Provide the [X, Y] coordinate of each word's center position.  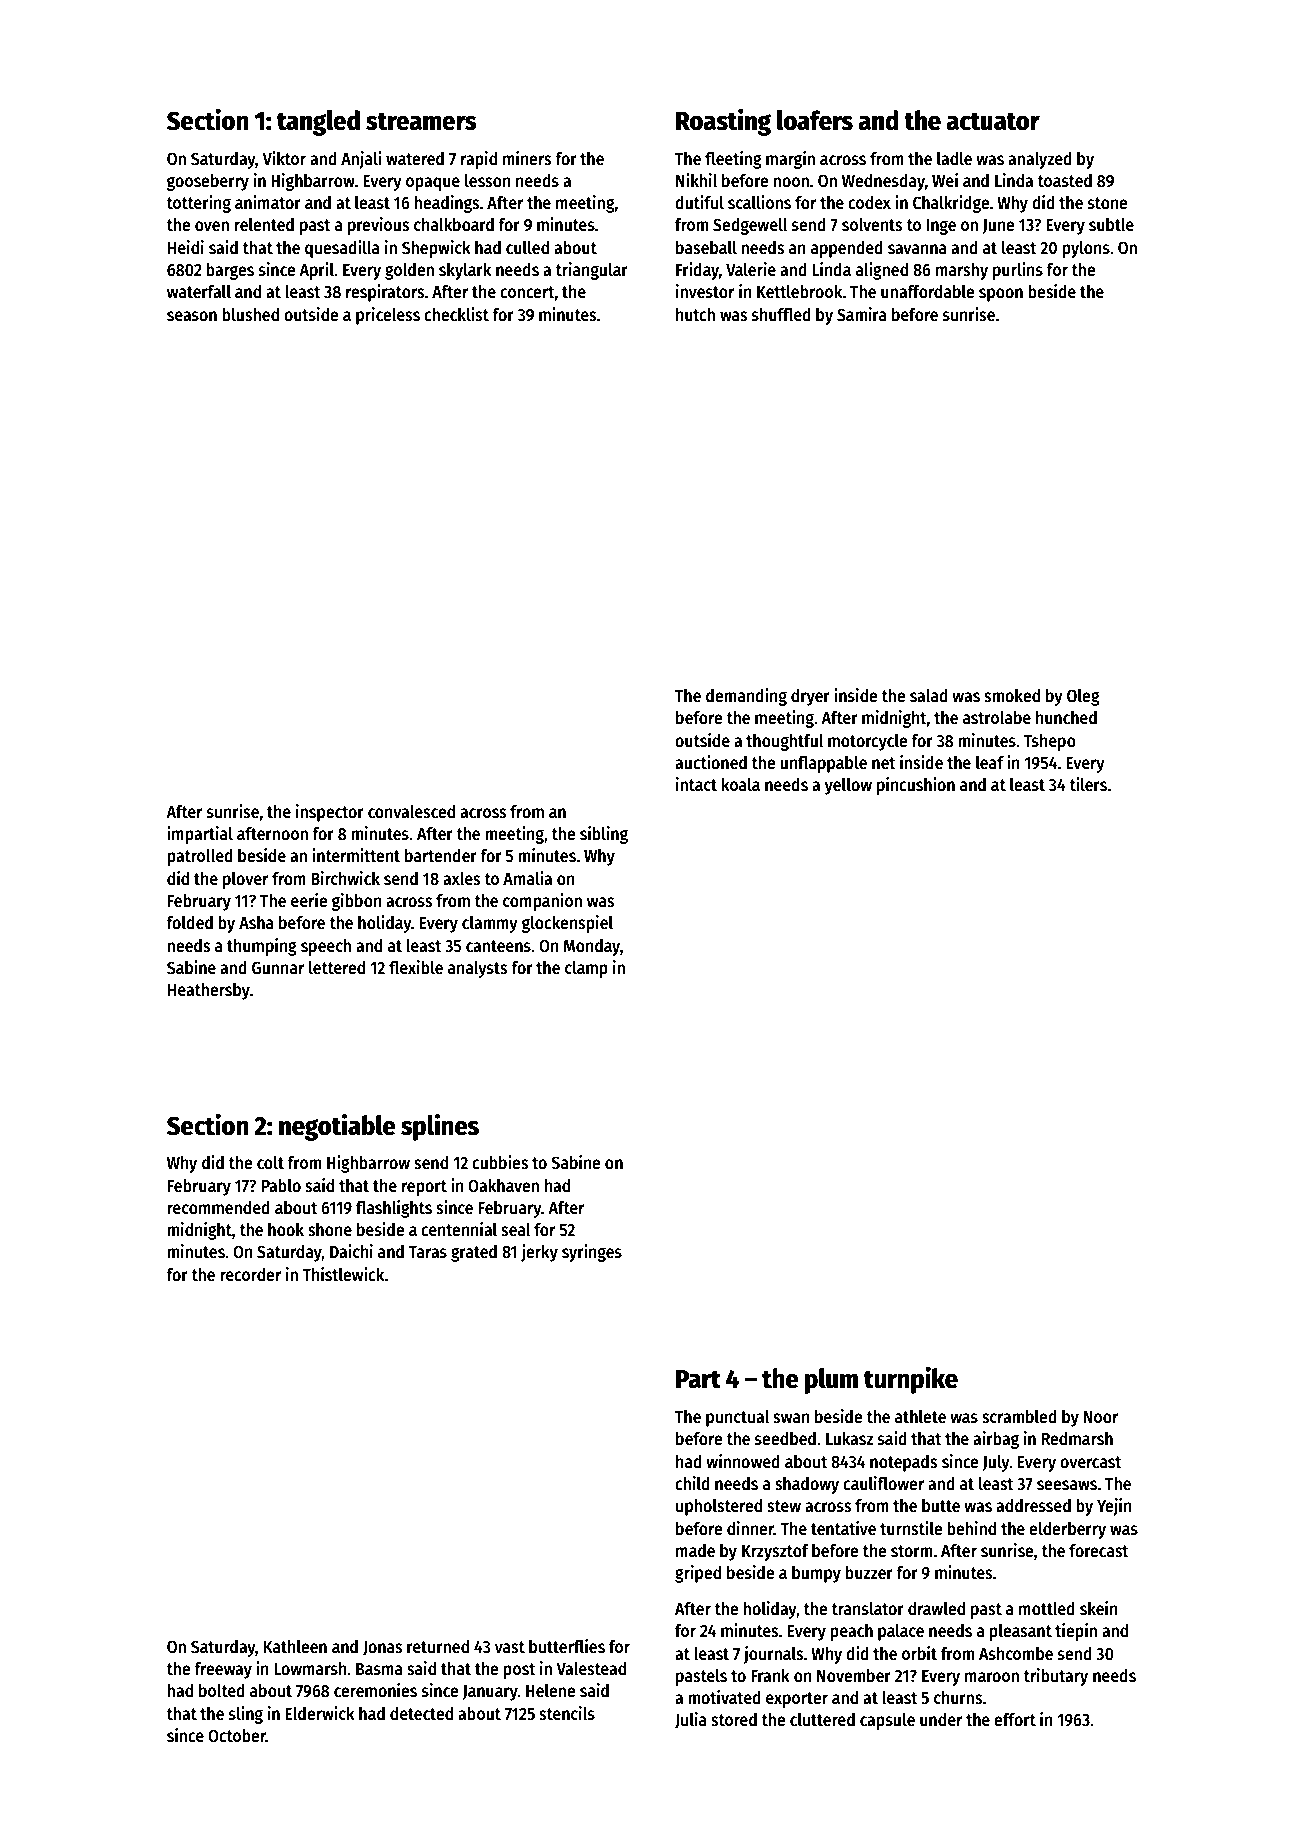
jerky [539, 1253]
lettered [337, 968]
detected [421, 1714]
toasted [1064, 181]
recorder [250, 1275]
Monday [591, 947]
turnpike [911, 1380]
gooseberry [208, 182]
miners [527, 158]
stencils [567, 1713]
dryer [810, 697]
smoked [1012, 696]
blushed [250, 315]
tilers [1088, 784]
